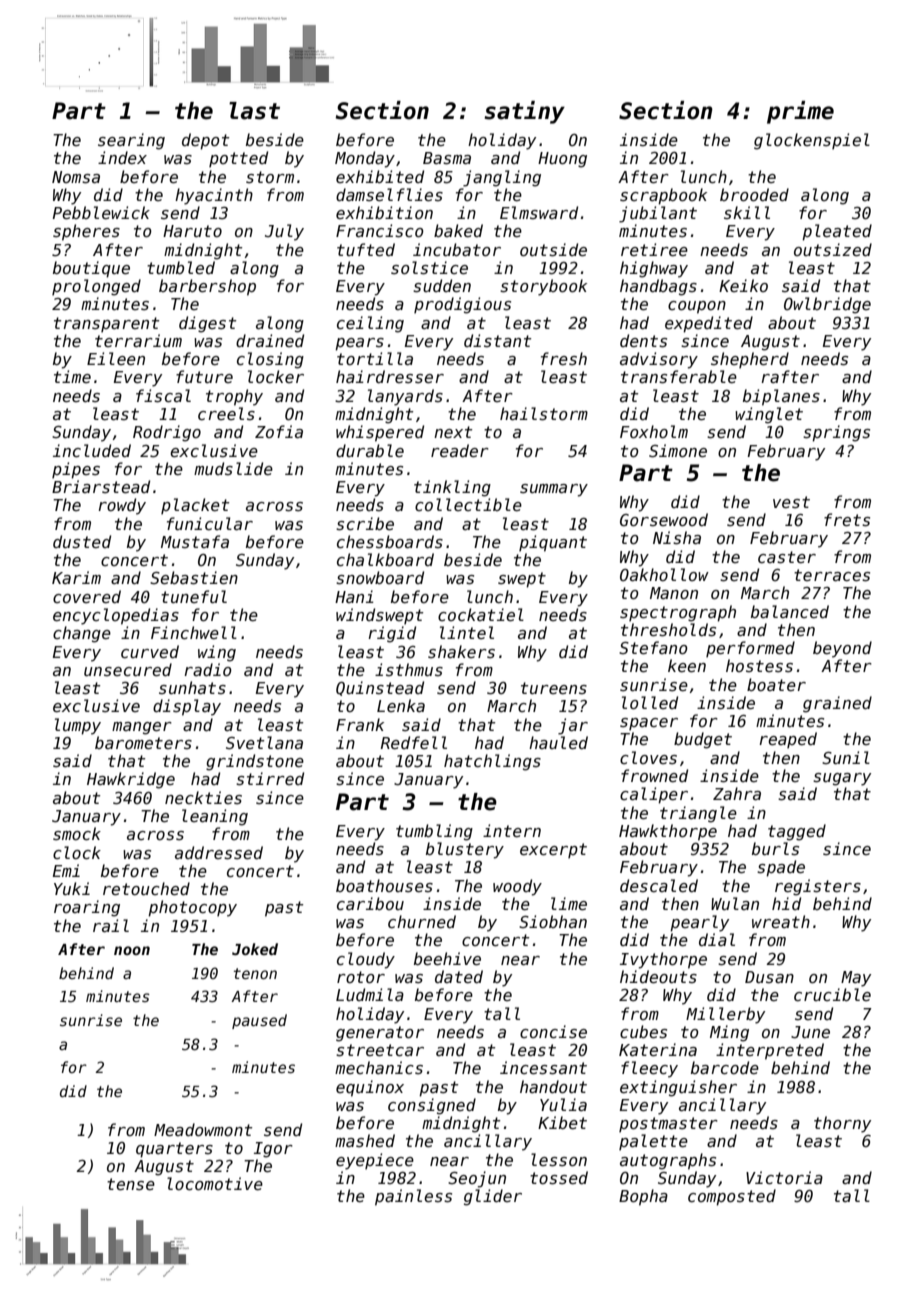  I want to click on blustery, so click(465, 850).
